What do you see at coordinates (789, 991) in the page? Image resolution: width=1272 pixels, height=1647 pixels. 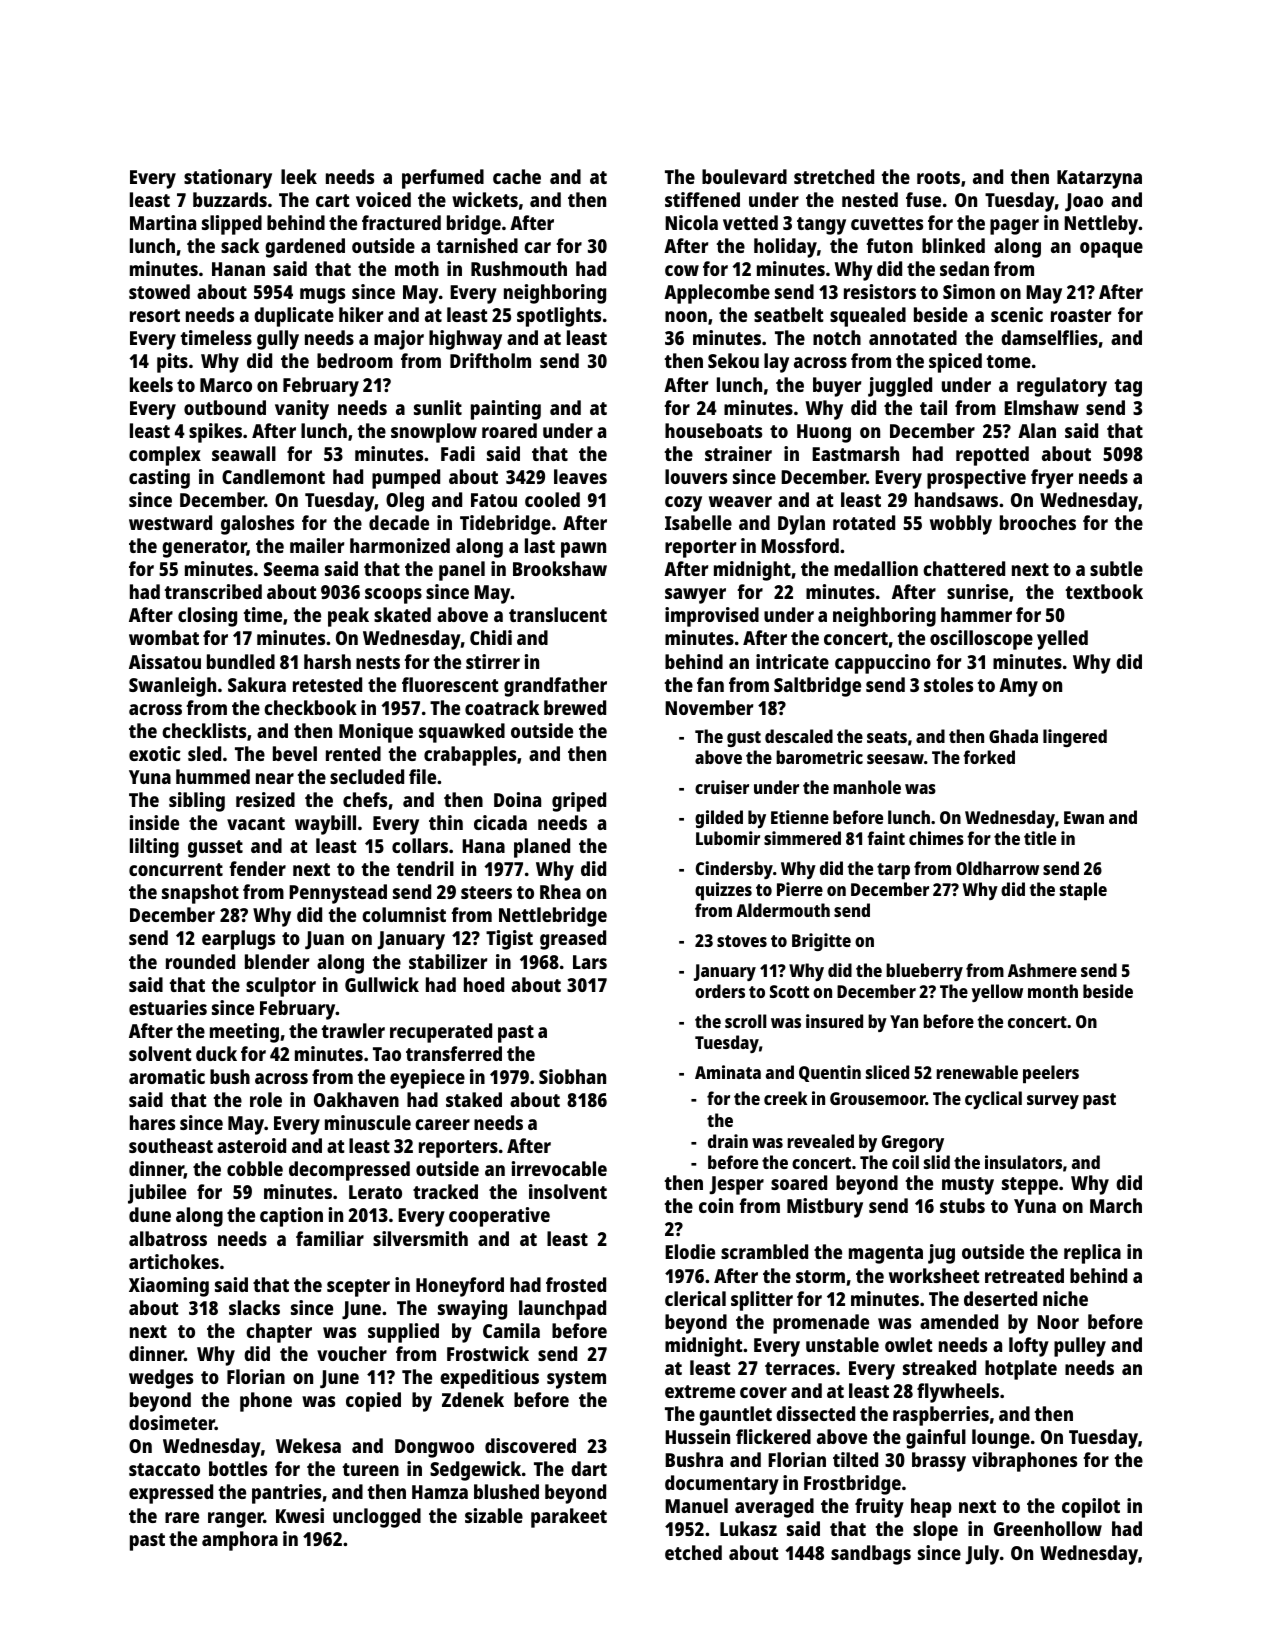 I see `Scott` at bounding box center [789, 991].
